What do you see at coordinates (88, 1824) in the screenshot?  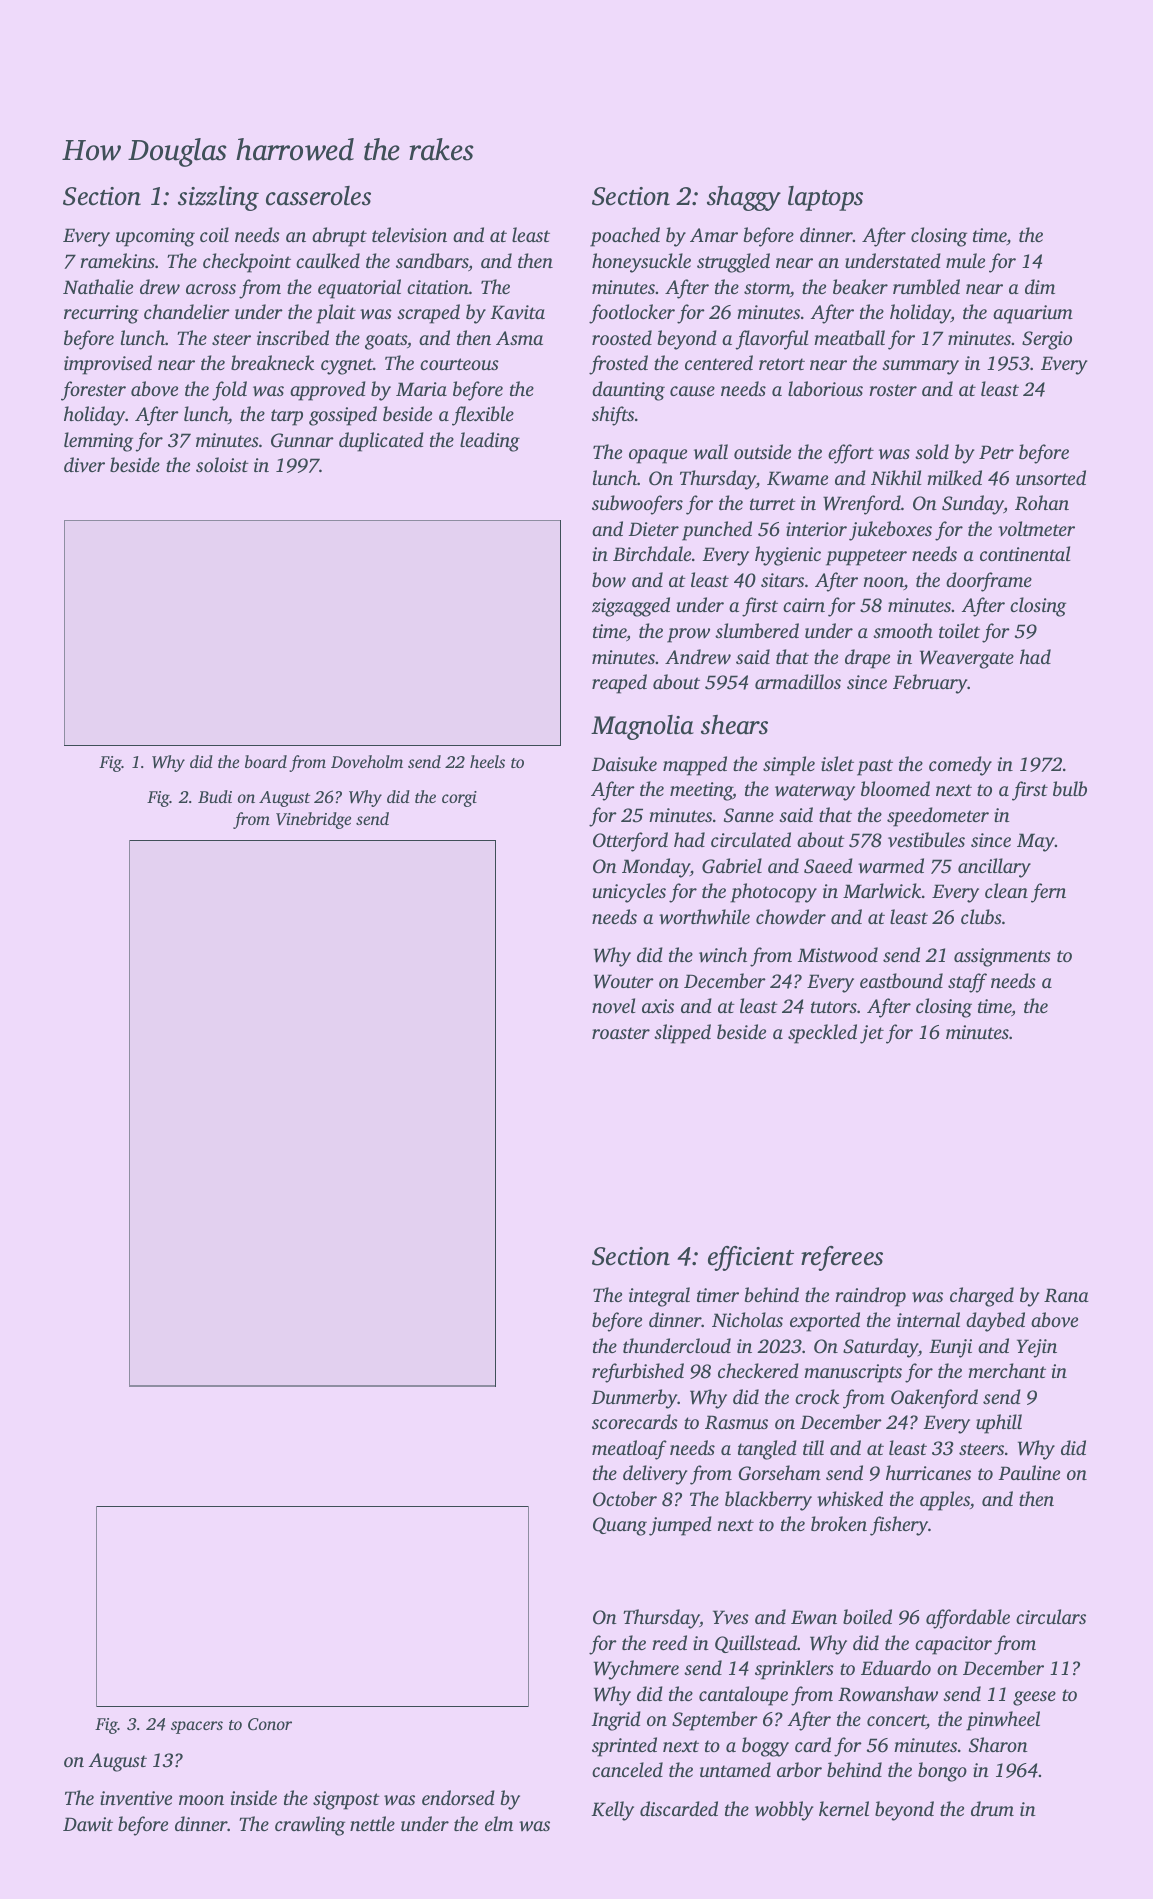 I see `Dawit` at bounding box center [88, 1824].
